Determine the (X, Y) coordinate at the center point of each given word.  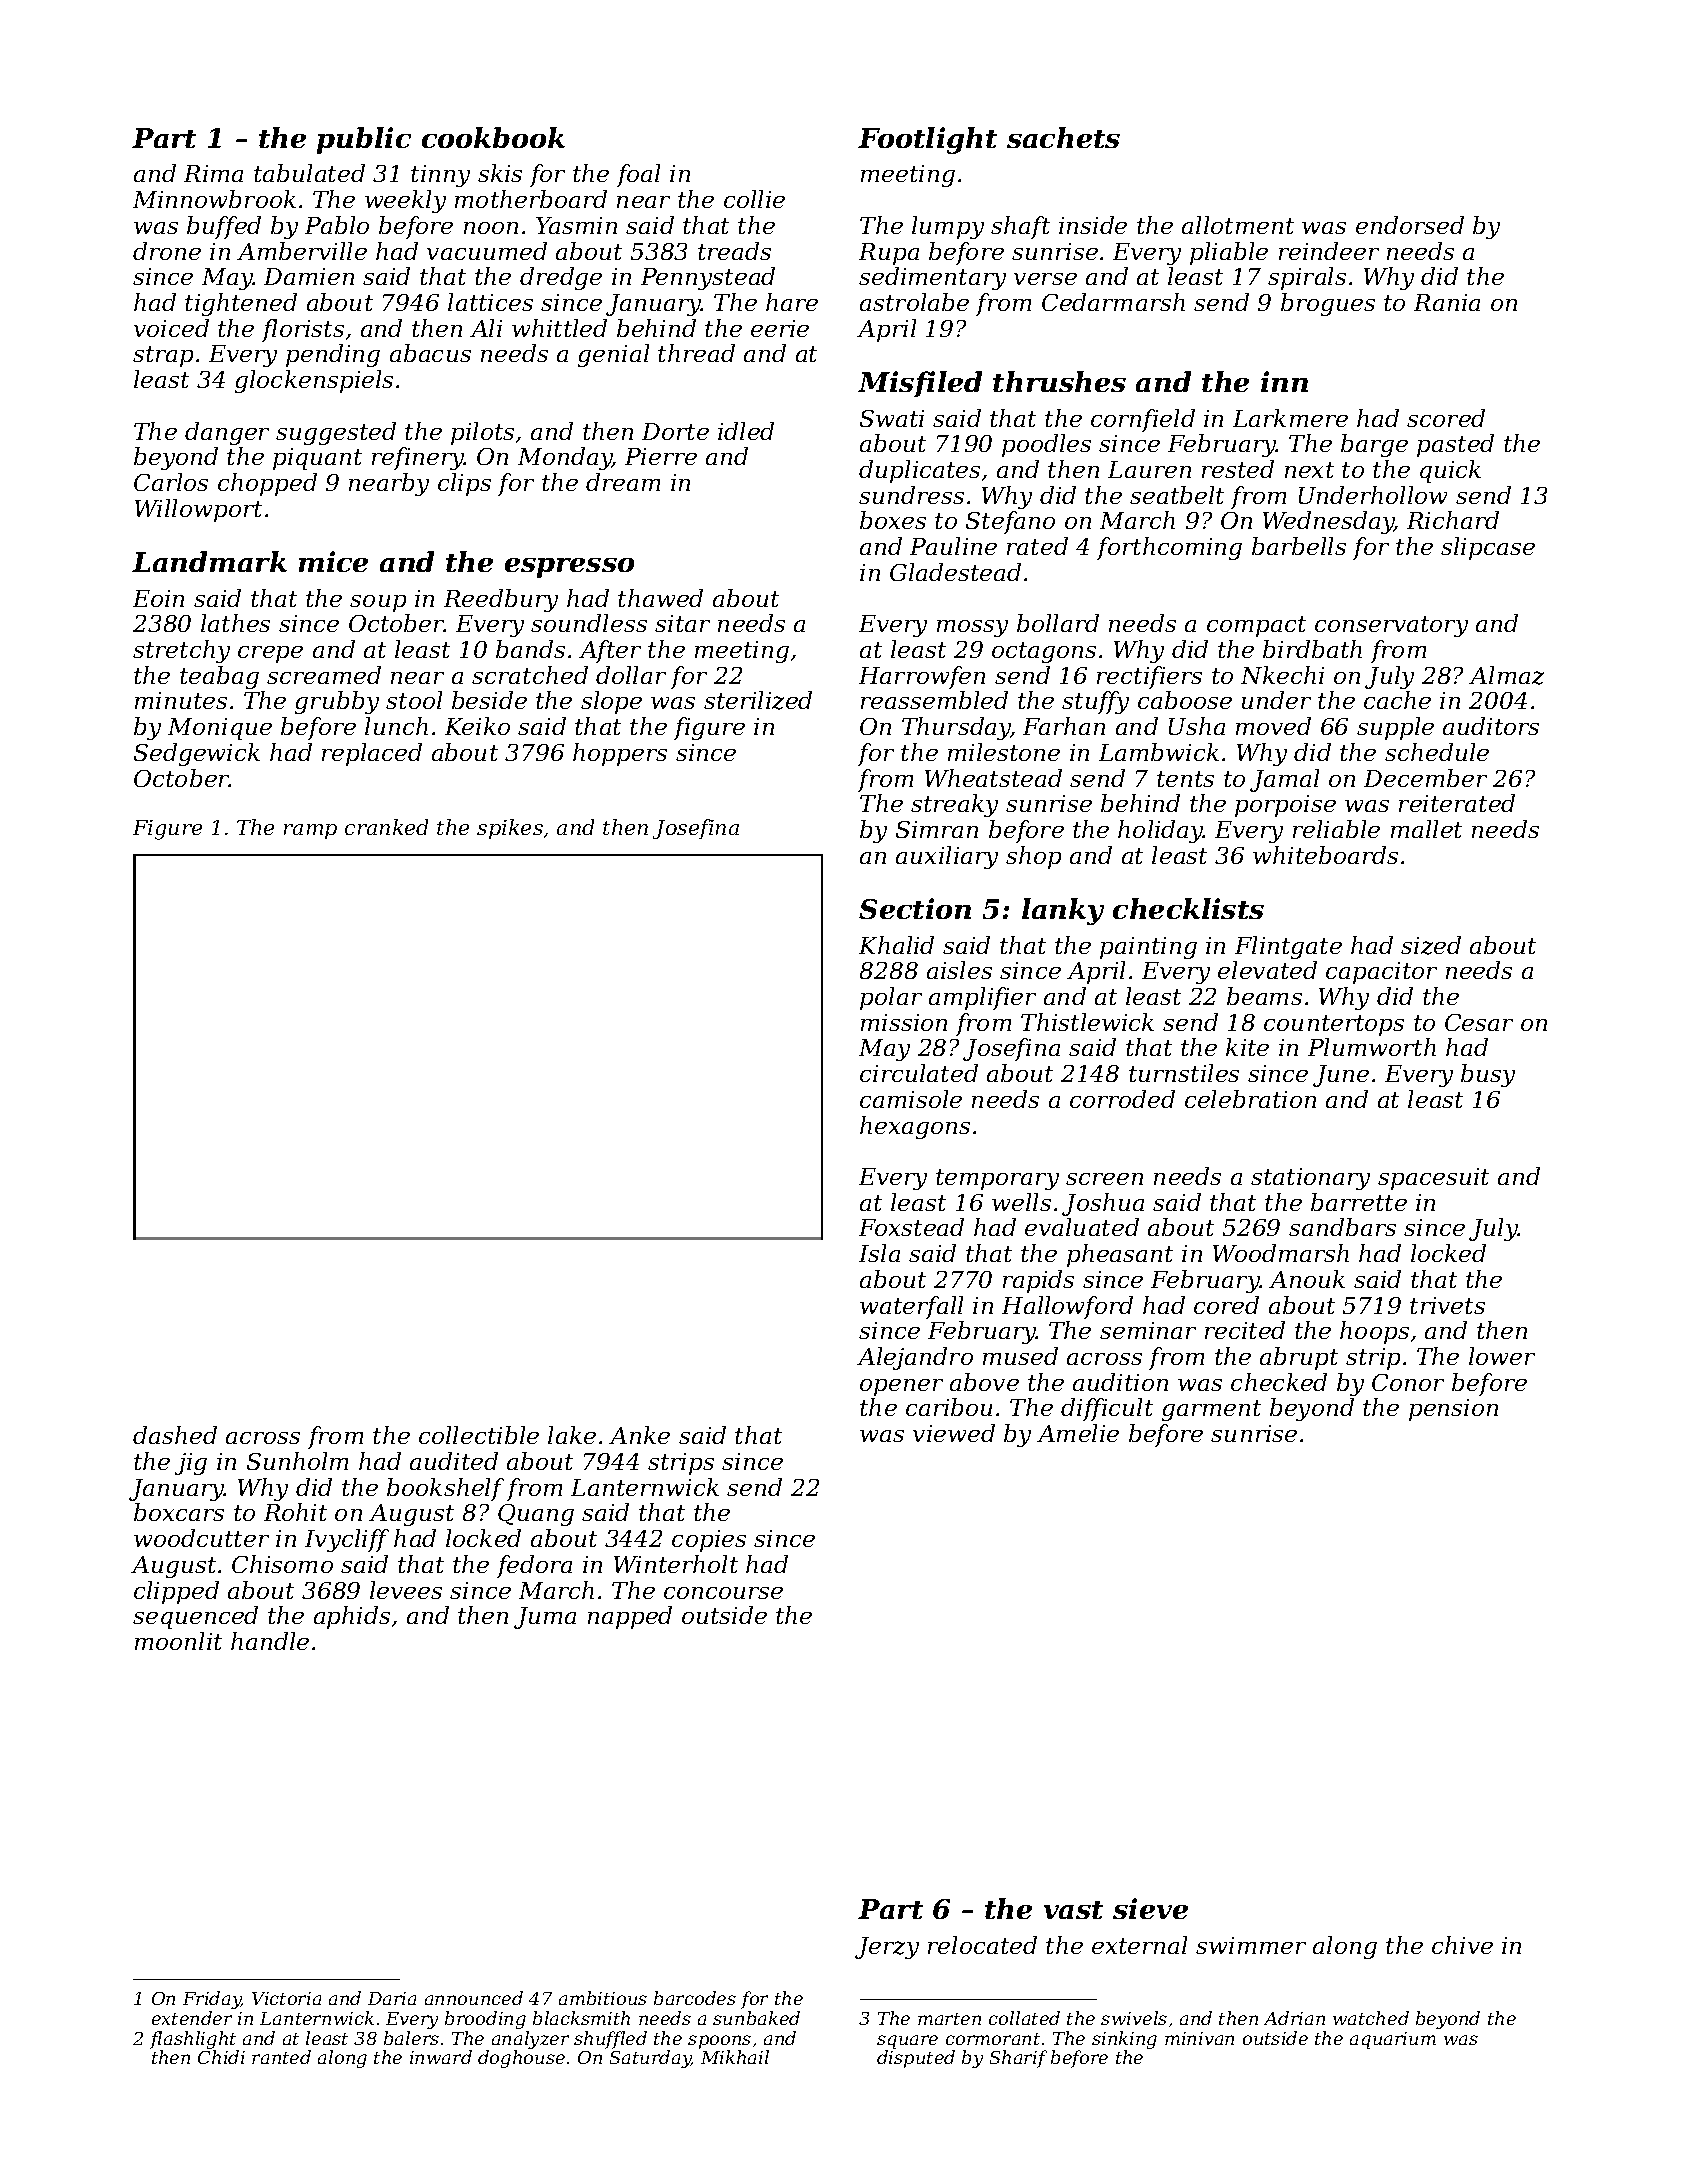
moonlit (178, 1641)
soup (378, 603)
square (907, 2042)
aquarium (1393, 2040)
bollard (1058, 623)
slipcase (1488, 548)
